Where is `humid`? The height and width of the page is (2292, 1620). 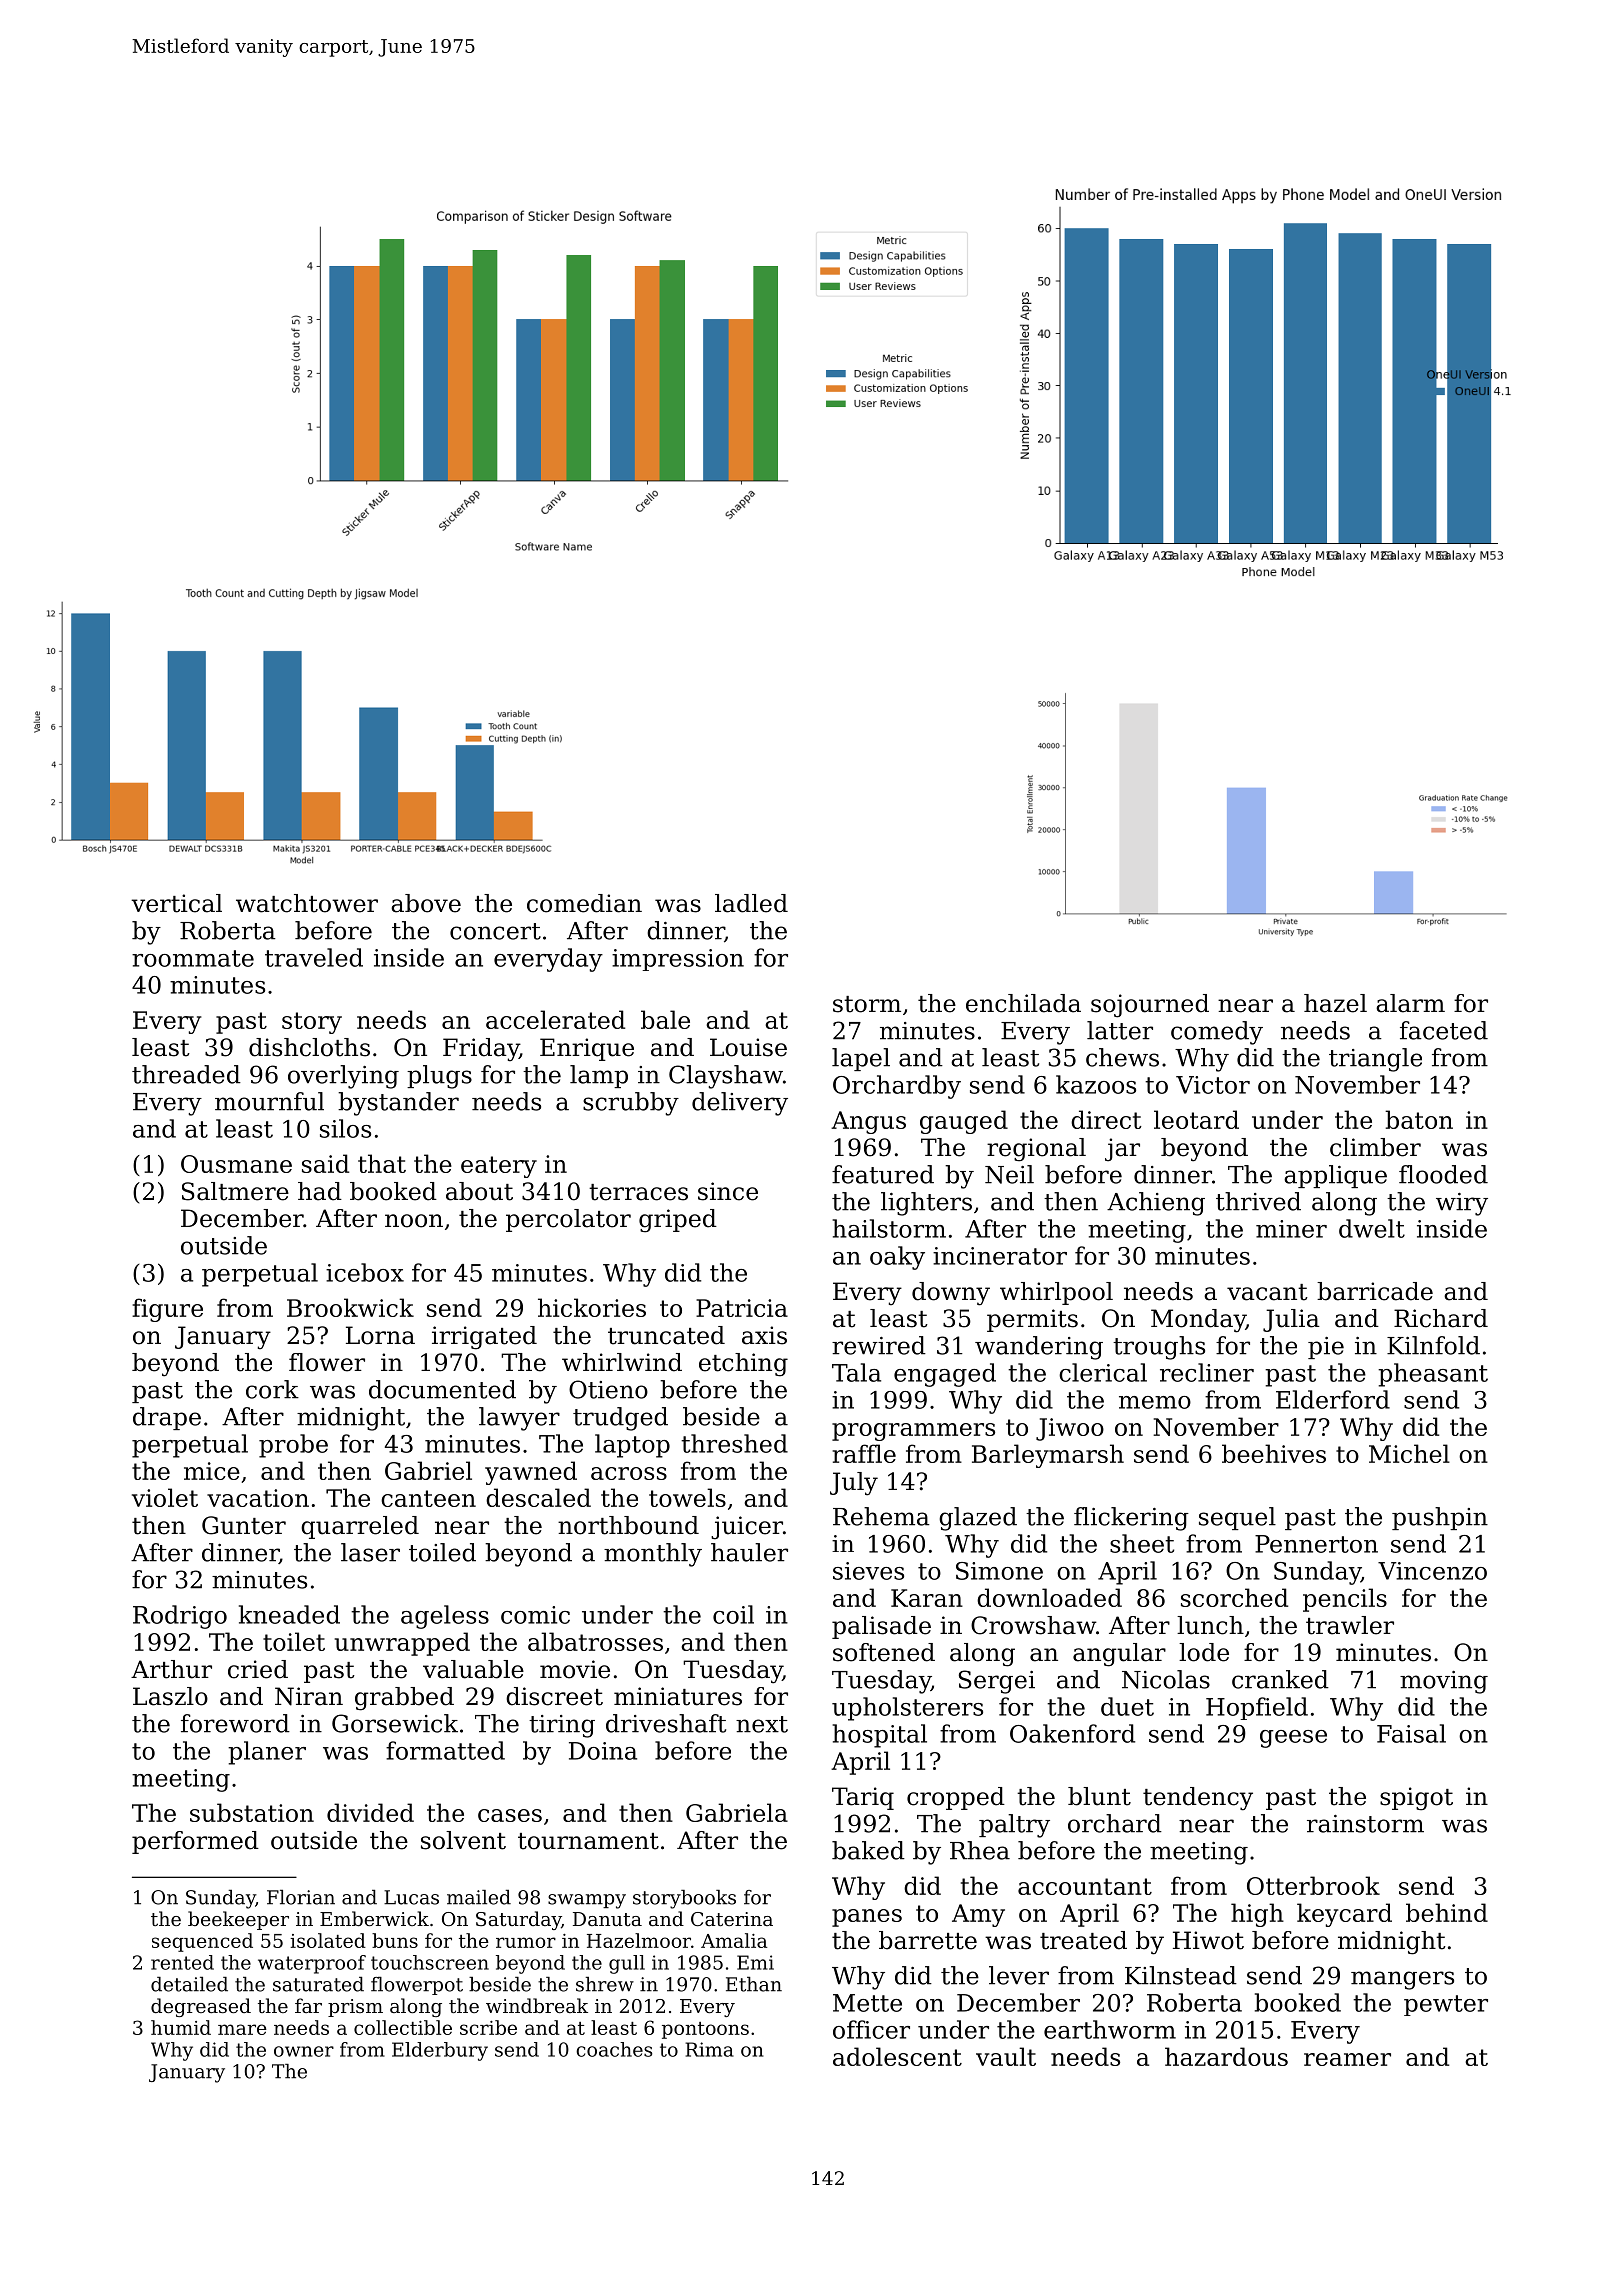
humid is located at coordinates (181, 2027).
